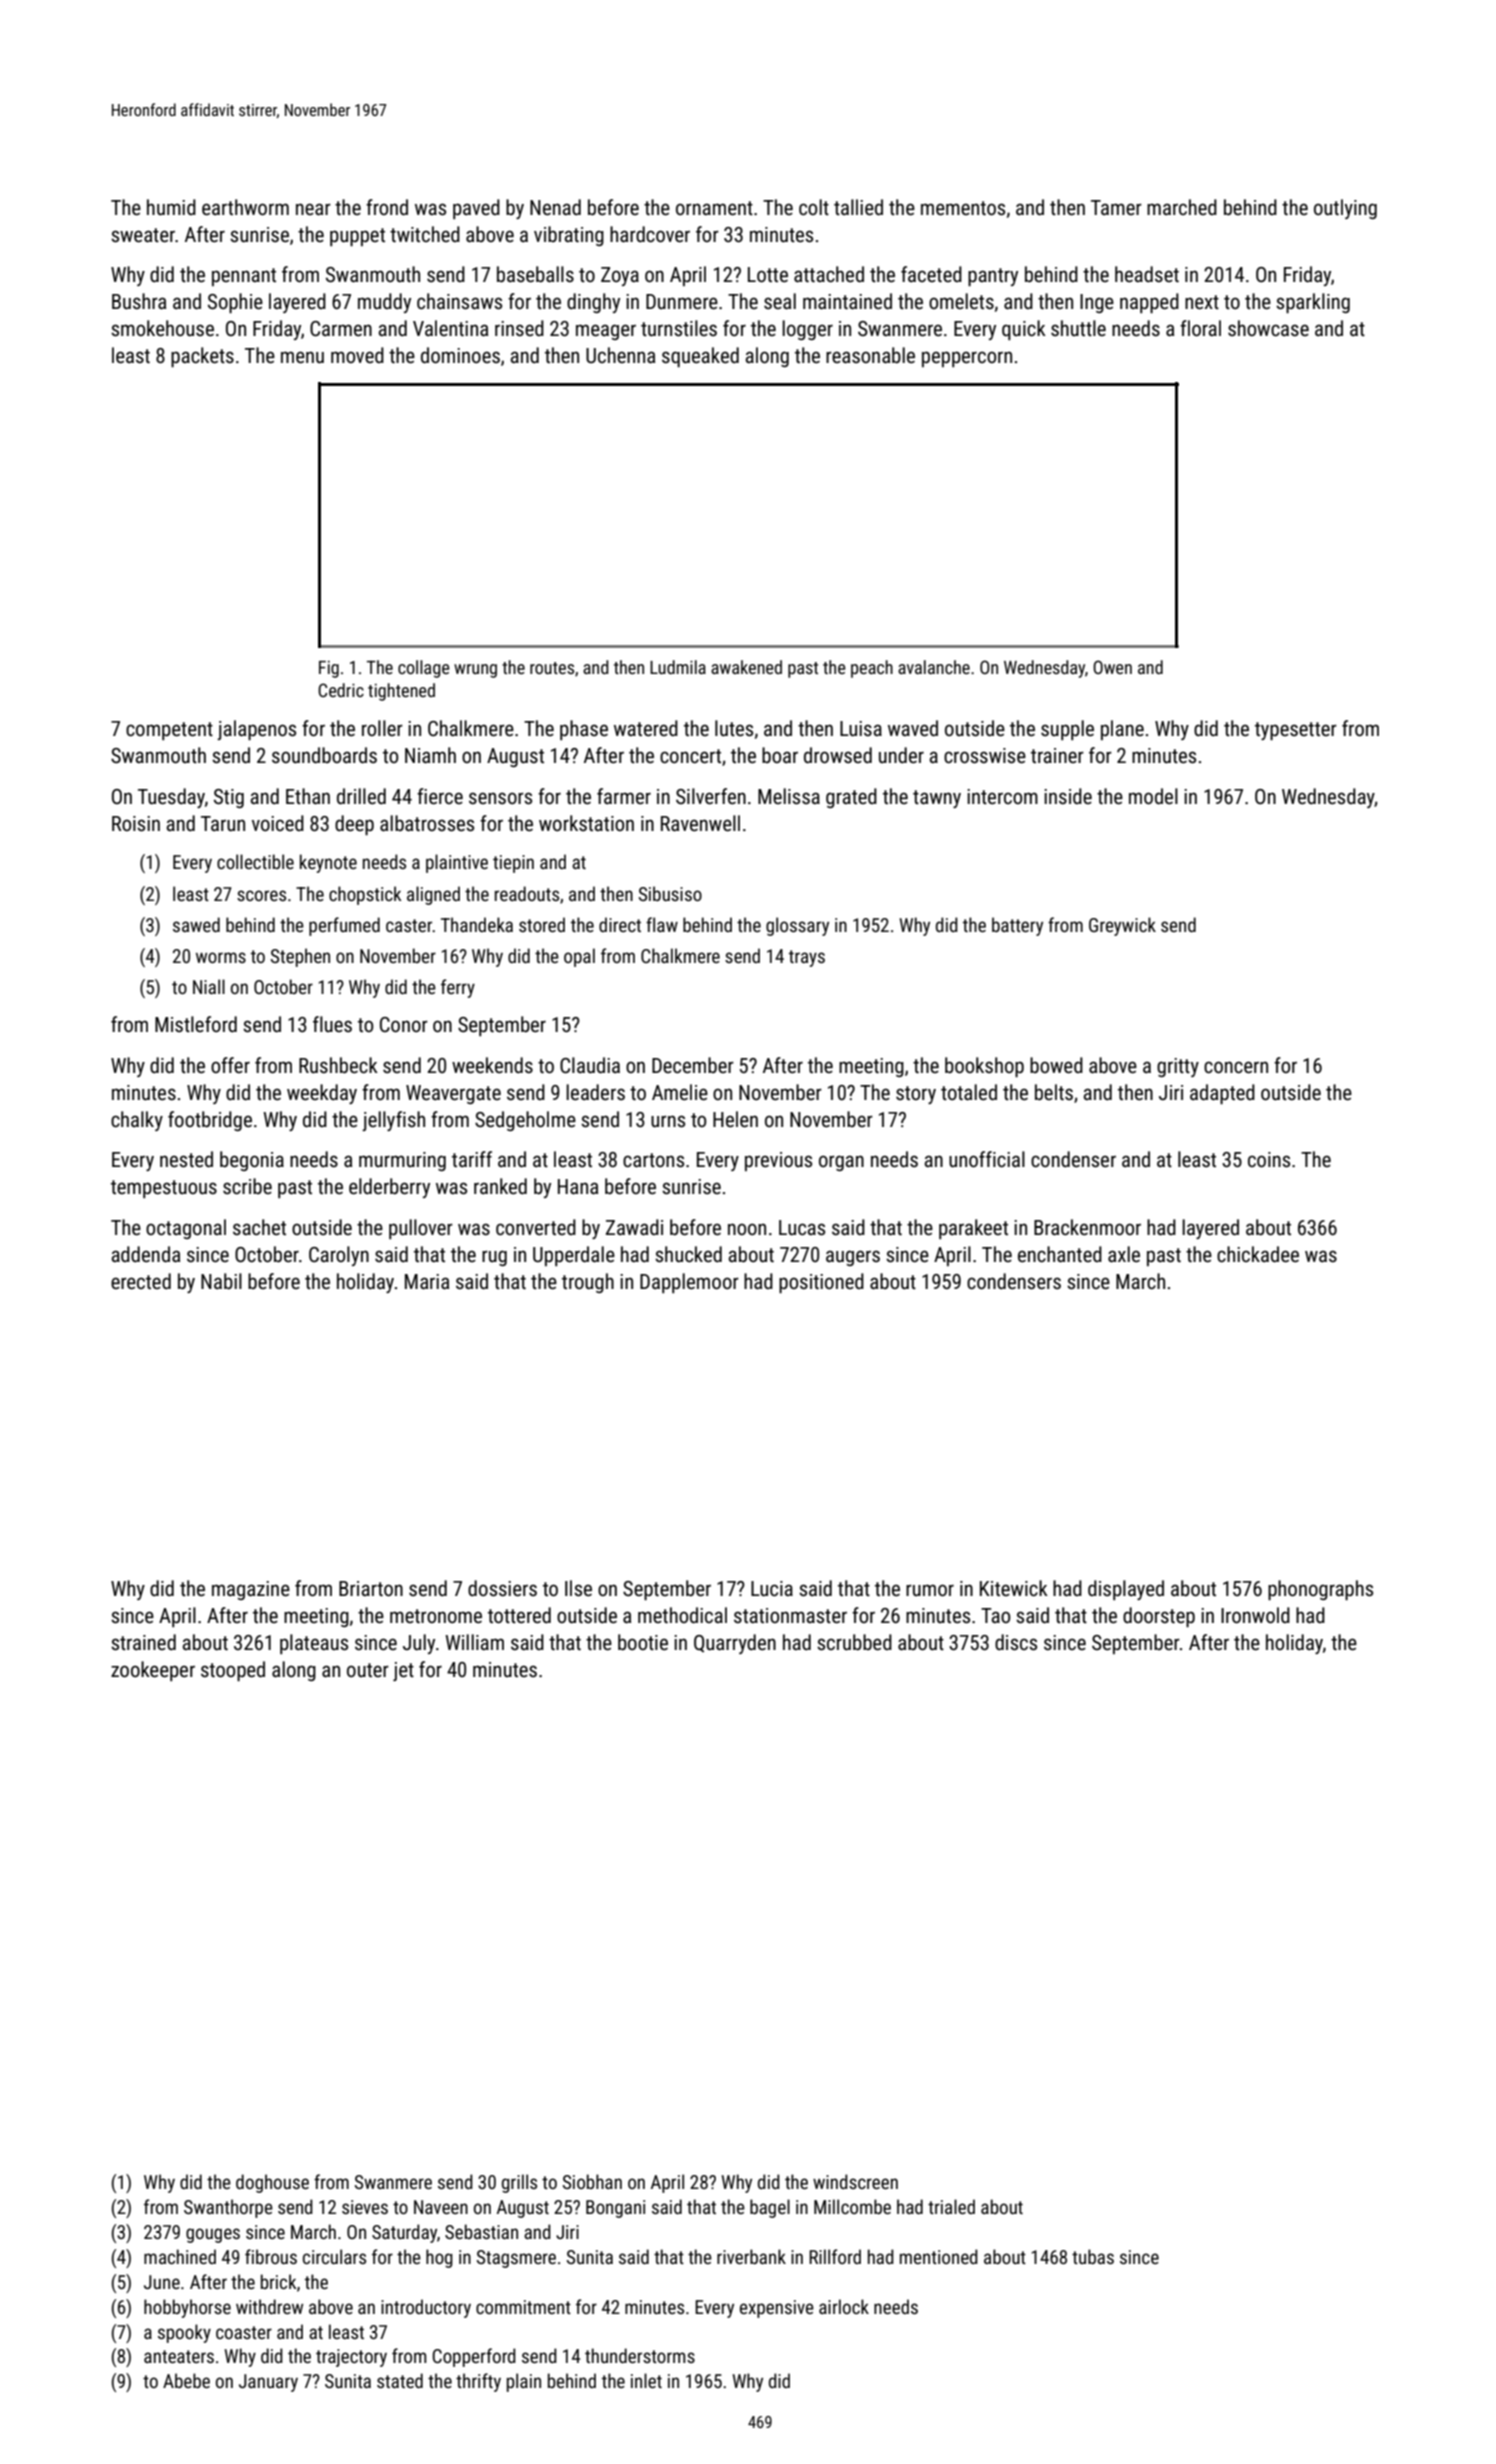  Describe the element at coordinates (854, 1642) in the page. I see `scrubbed` at that location.
